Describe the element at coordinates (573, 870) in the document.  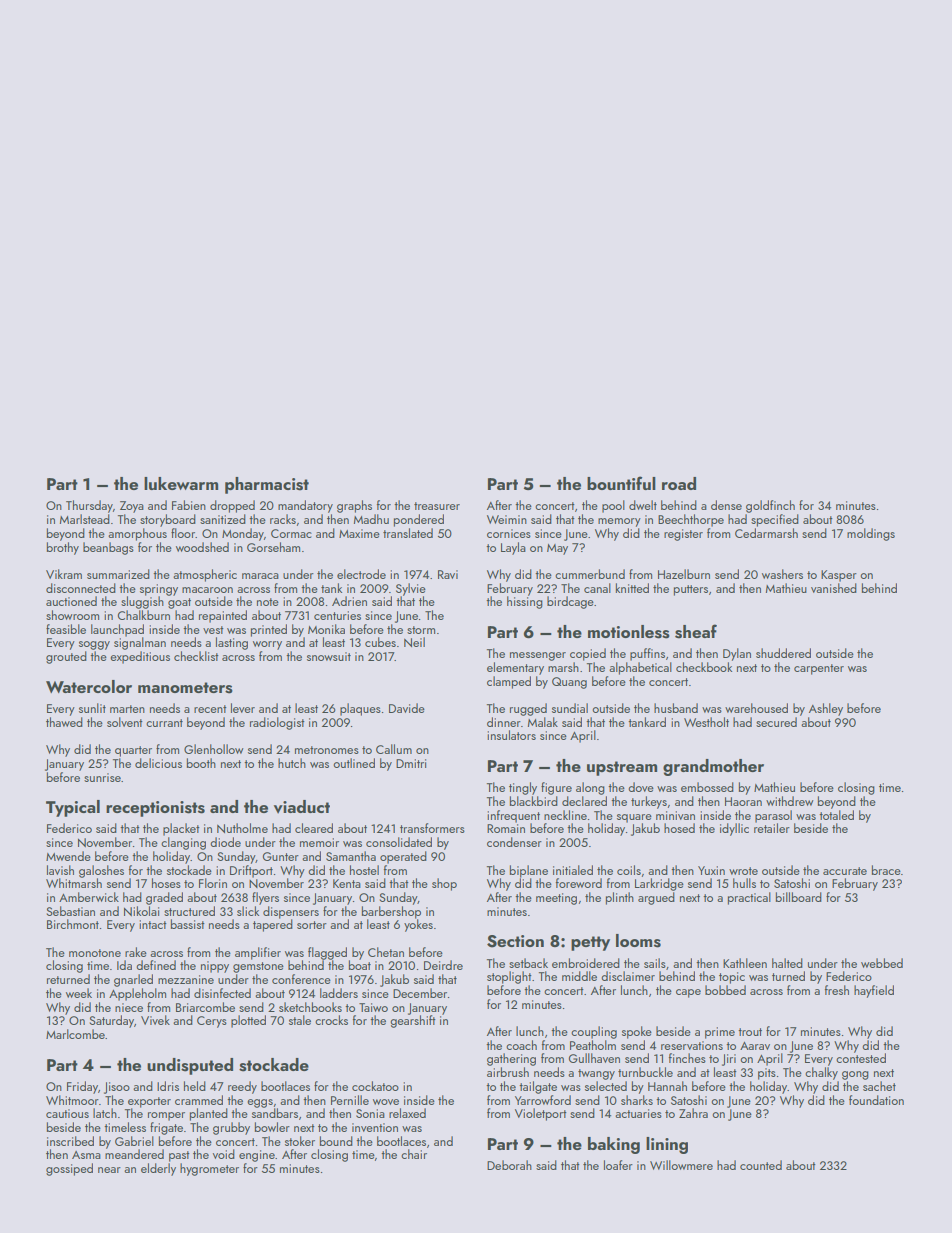
I see `initialed` at that location.
